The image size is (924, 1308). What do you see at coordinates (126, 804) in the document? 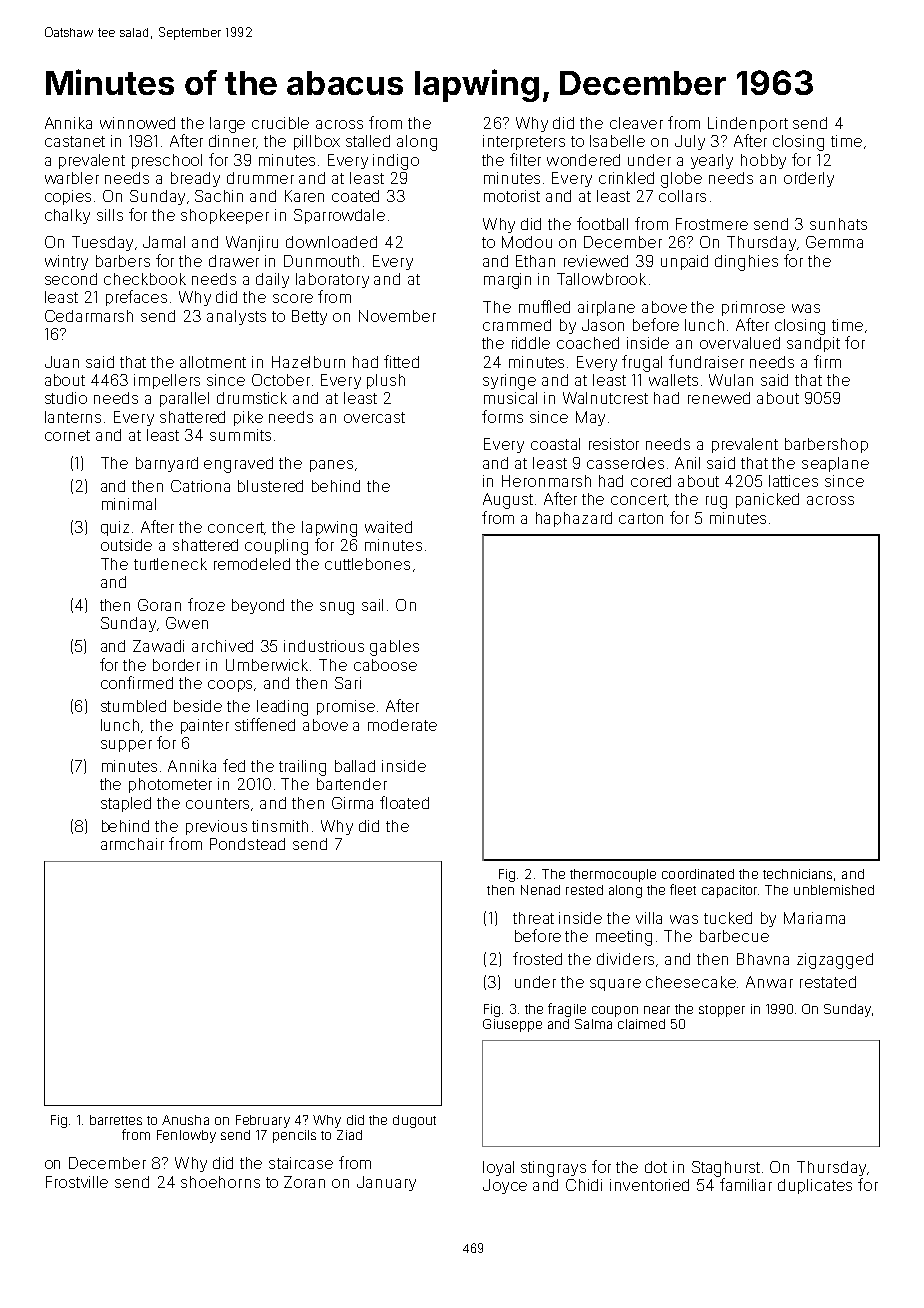
I see `stapled` at bounding box center [126, 804].
